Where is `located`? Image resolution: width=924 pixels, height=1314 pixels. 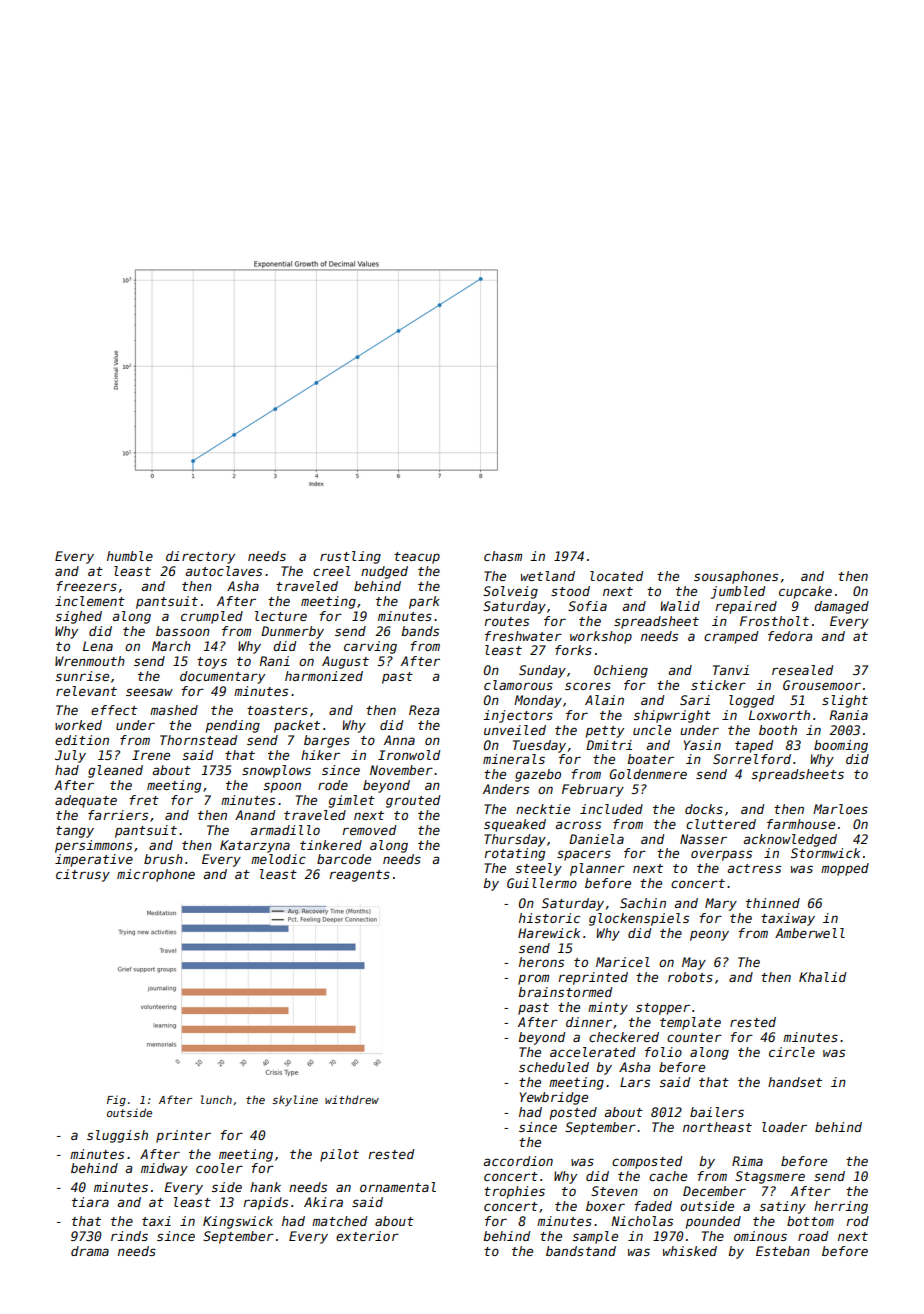 located is located at coordinates (617, 576).
